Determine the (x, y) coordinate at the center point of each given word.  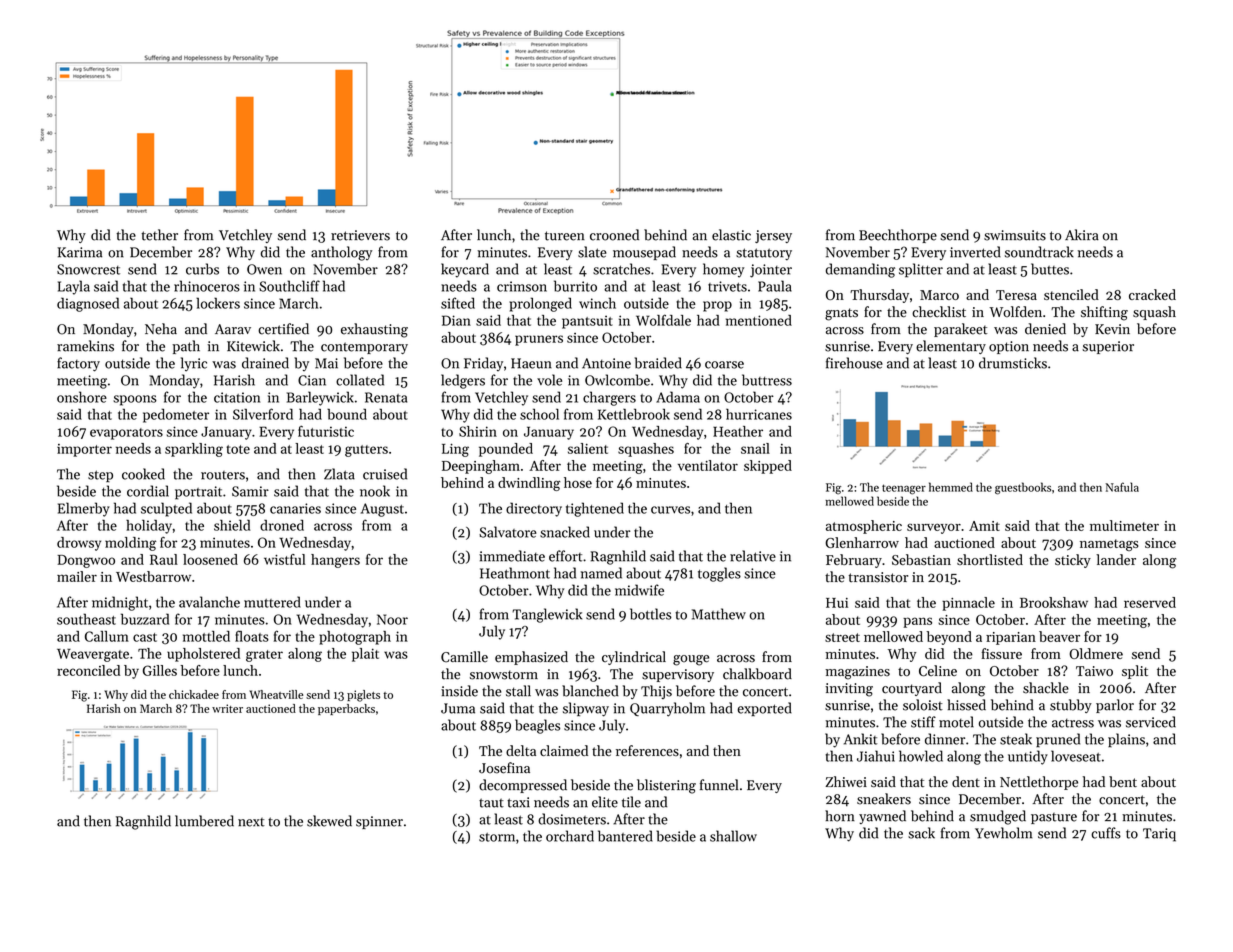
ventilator (708, 465)
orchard (570, 836)
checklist (939, 312)
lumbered (204, 821)
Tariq (1159, 835)
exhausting (374, 330)
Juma (458, 708)
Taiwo (1094, 671)
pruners (539, 340)
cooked (143, 474)
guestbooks (1023, 488)
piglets (363, 696)
